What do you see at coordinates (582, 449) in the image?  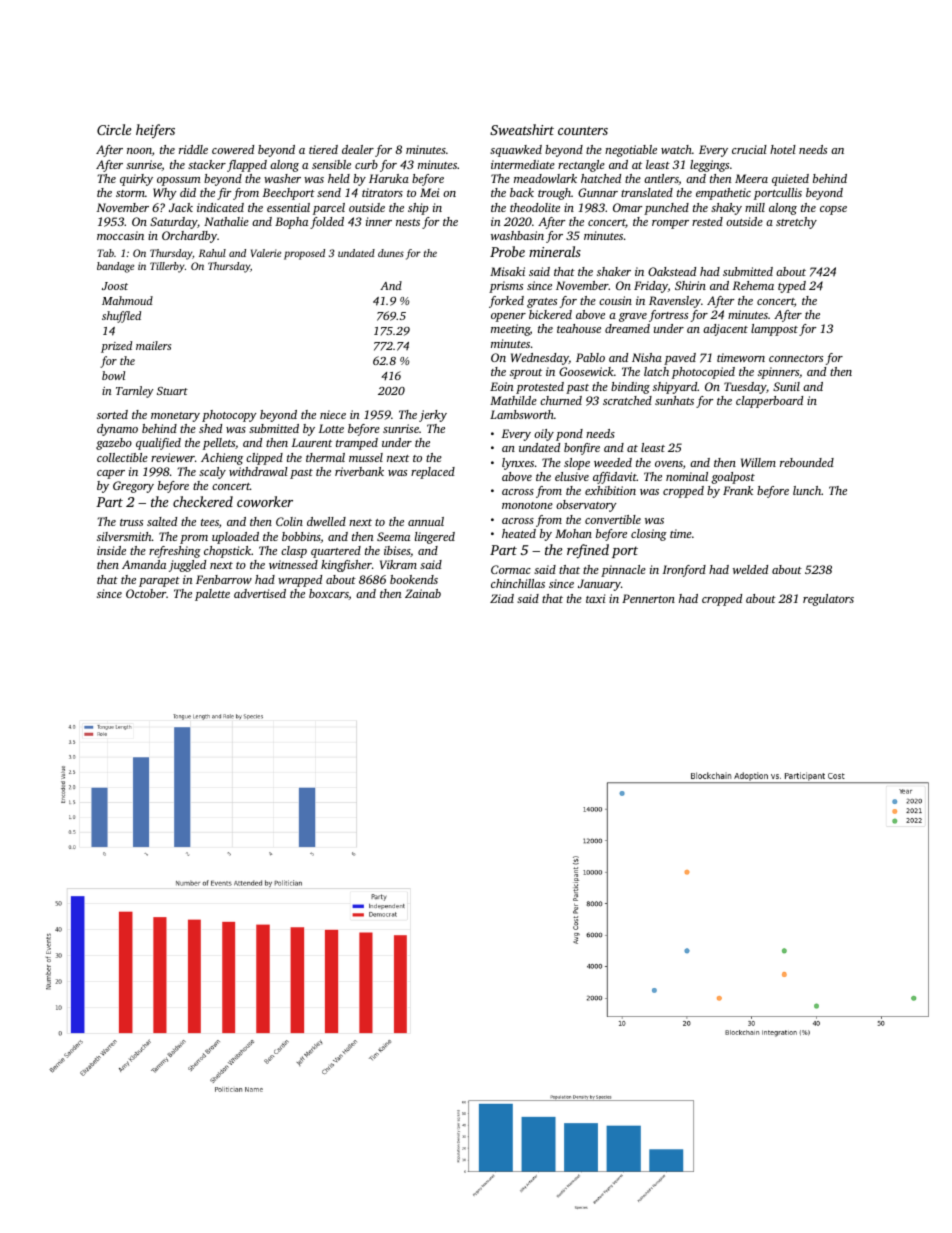 I see `bonfire` at bounding box center [582, 449].
